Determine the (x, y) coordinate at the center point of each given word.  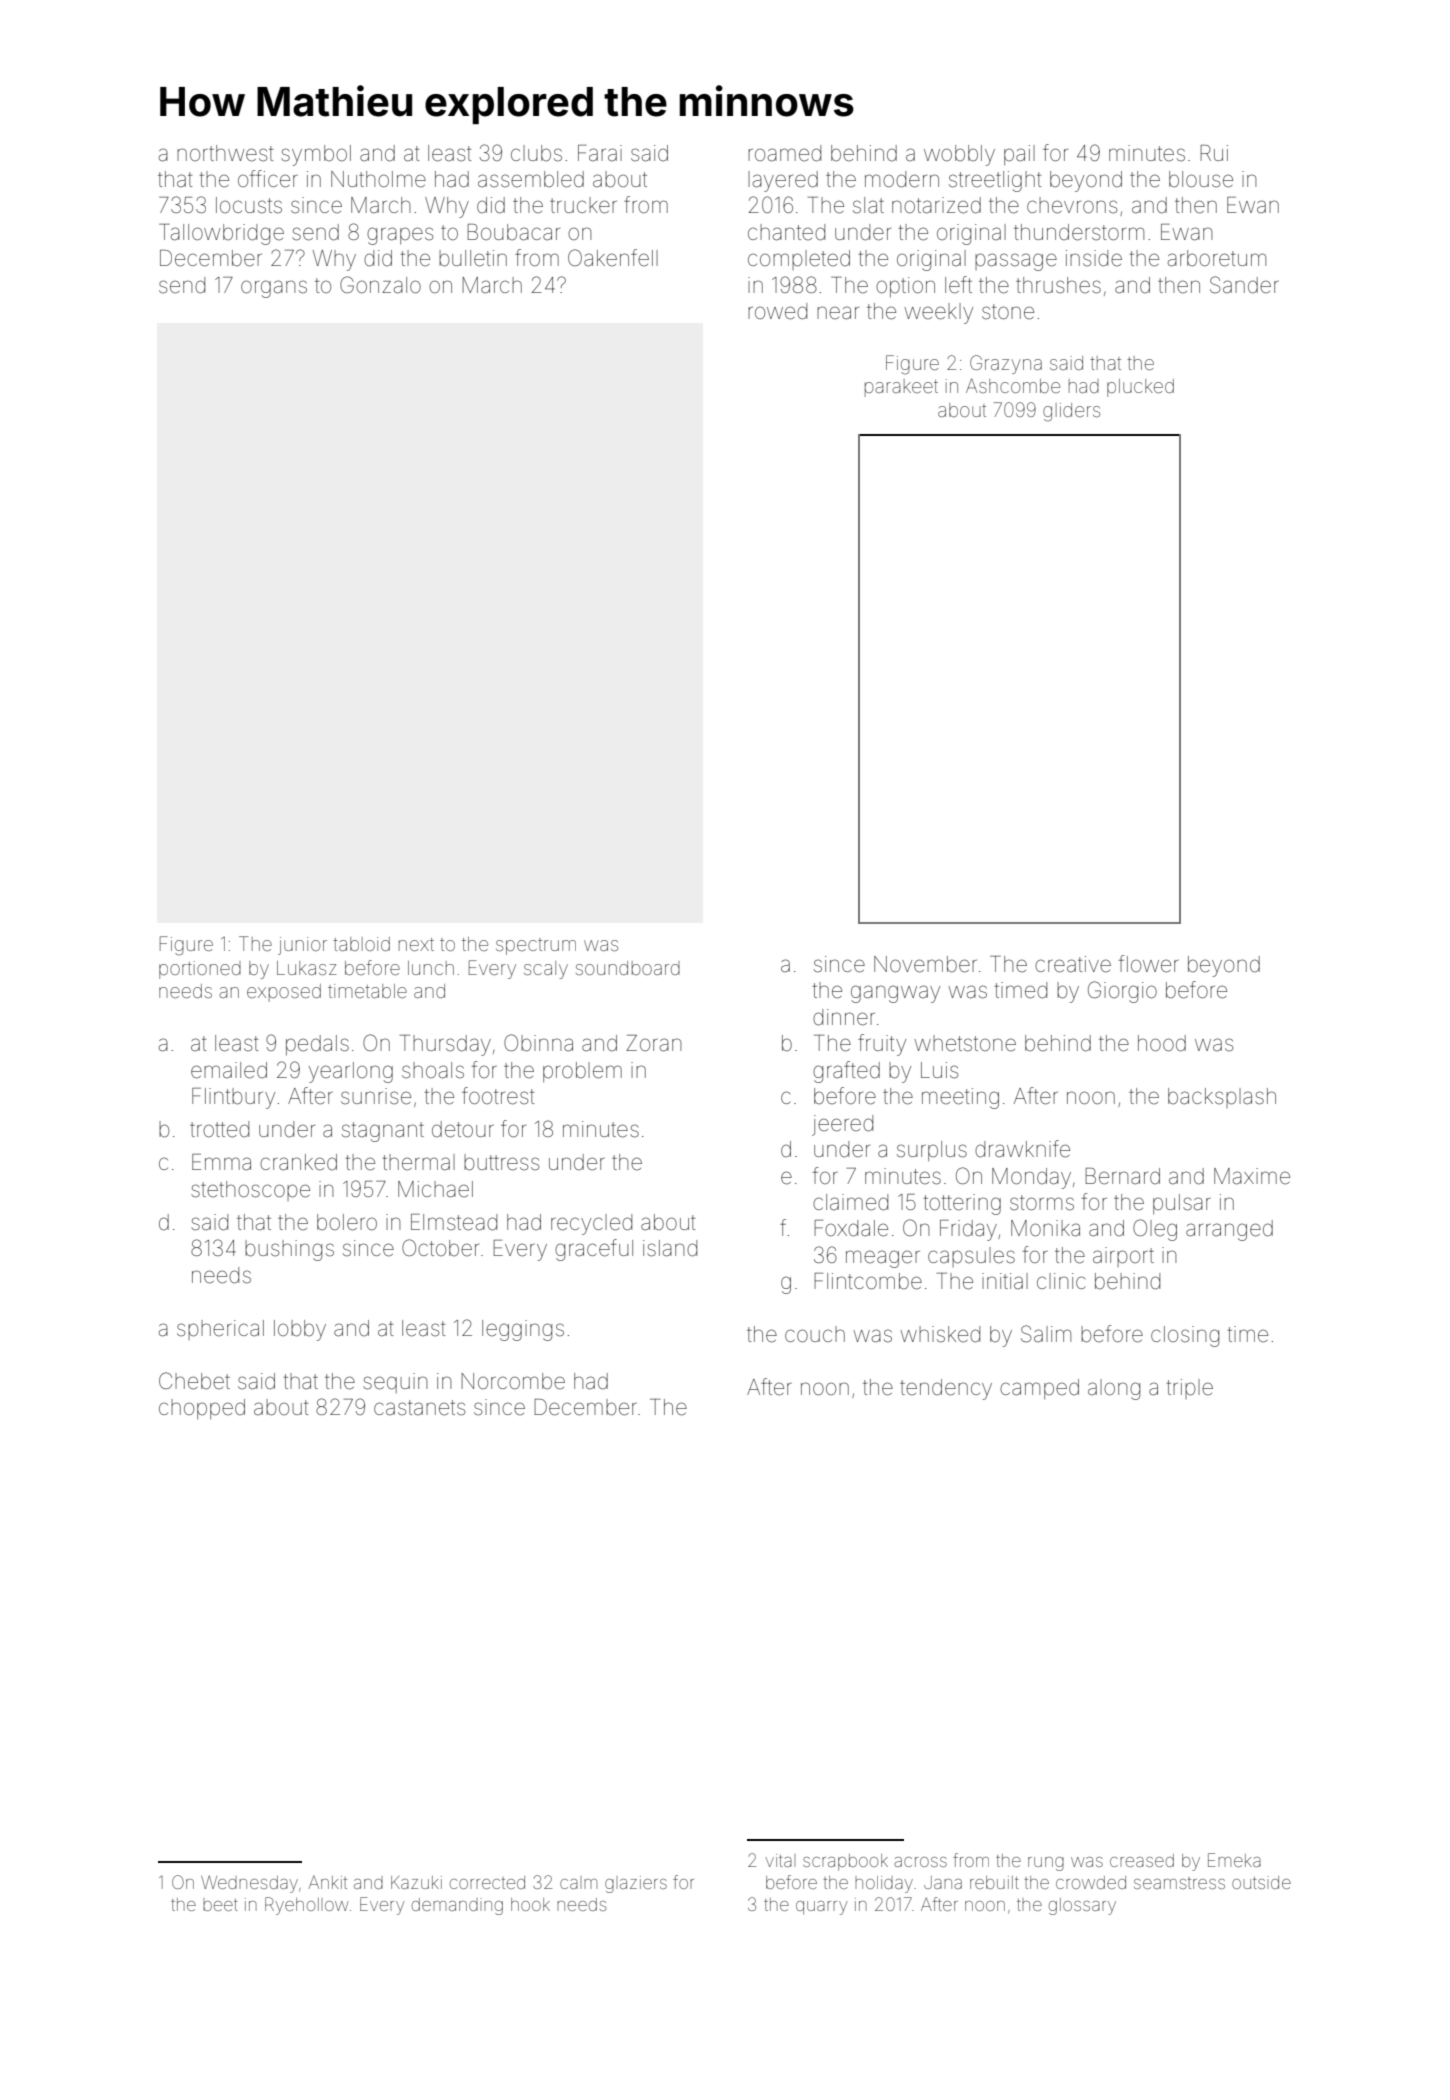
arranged (1229, 1230)
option (905, 287)
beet (220, 1905)
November (925, 964)
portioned (200, 970)
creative (1073, 964)
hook (530, 1904)
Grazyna (1006, 364)
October (440, 1248)
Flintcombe (868, 1281)
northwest (225, 153)
